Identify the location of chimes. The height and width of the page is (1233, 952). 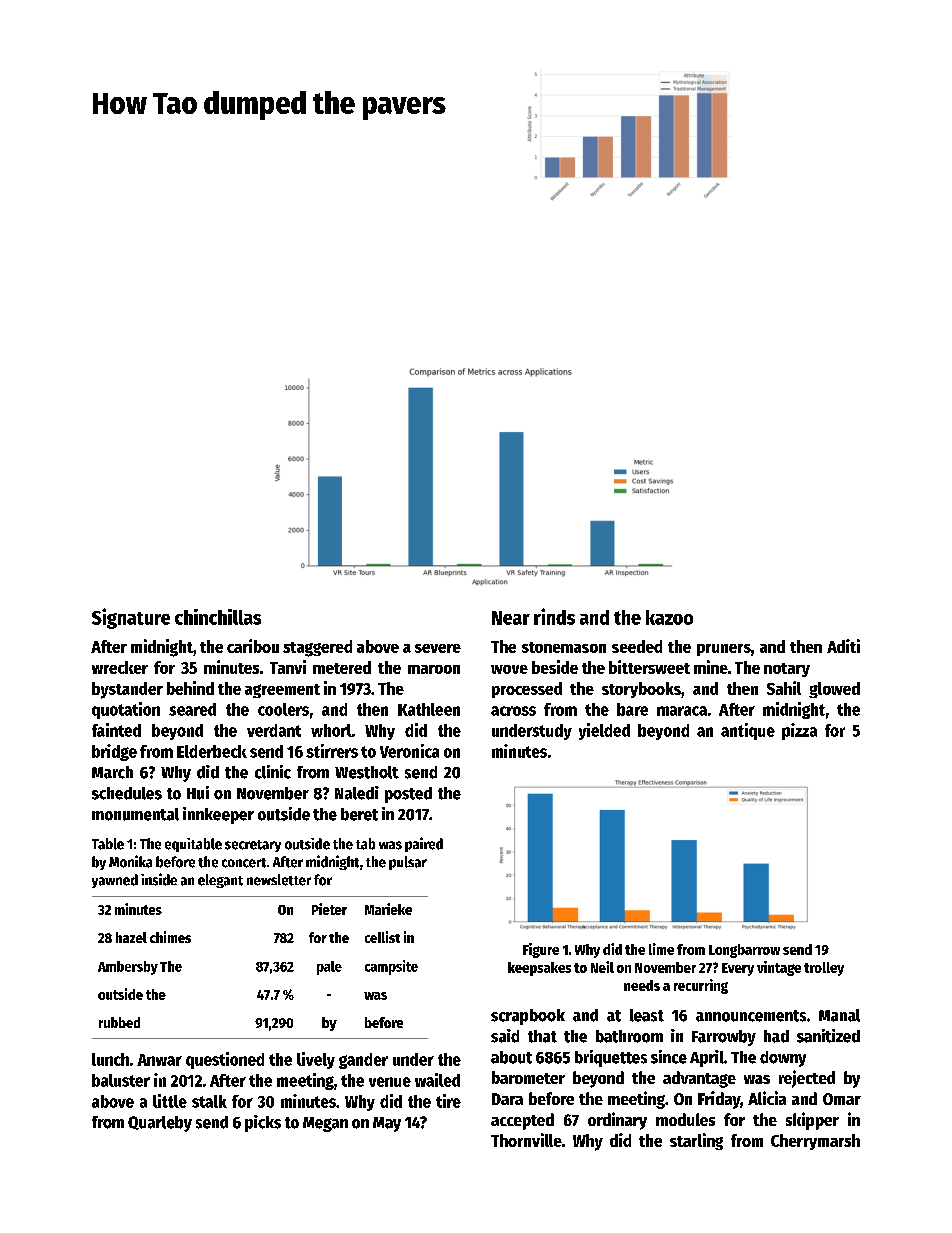
(170, 937).
